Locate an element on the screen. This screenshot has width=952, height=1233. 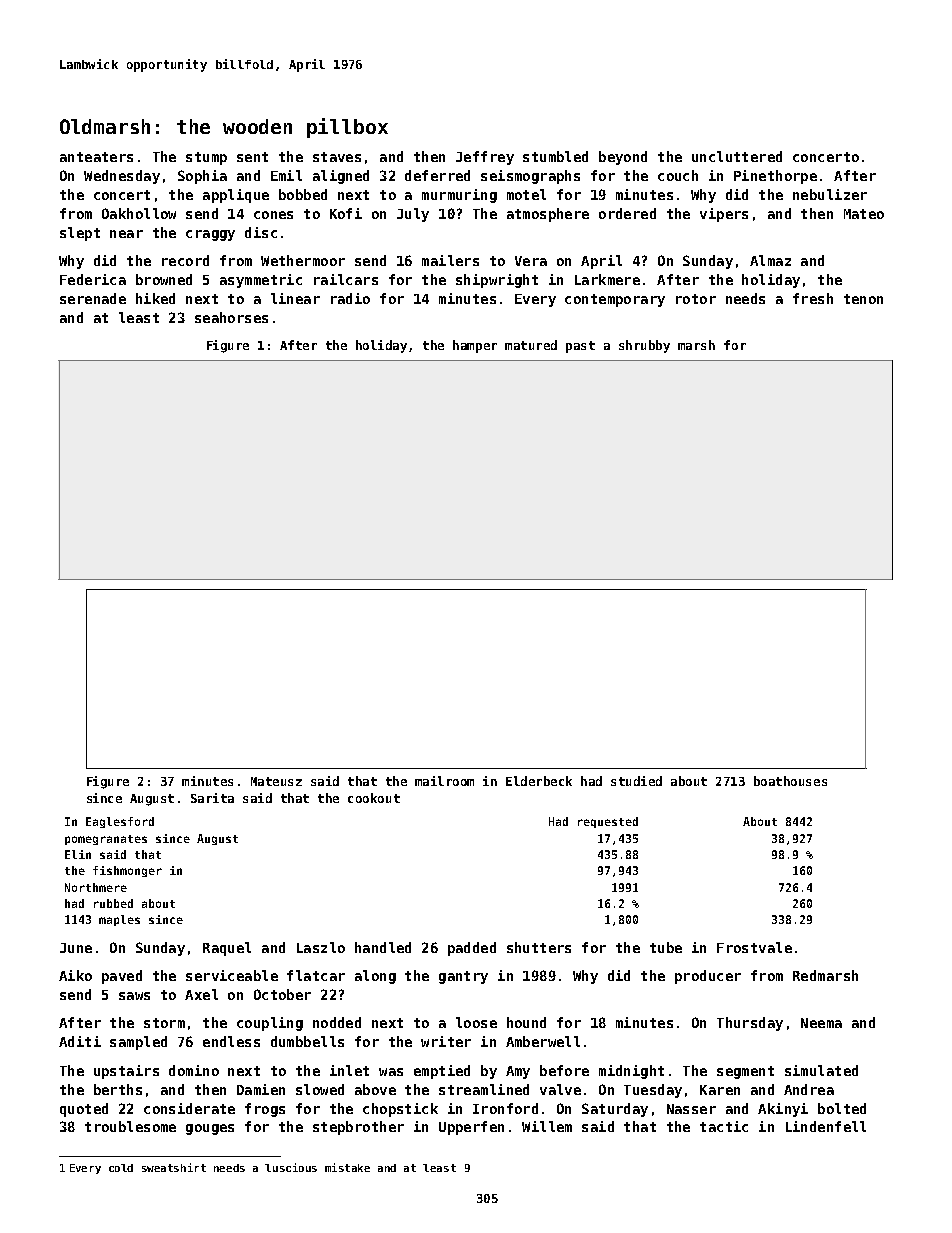
seahorses is located at coordinates (231, 317).
